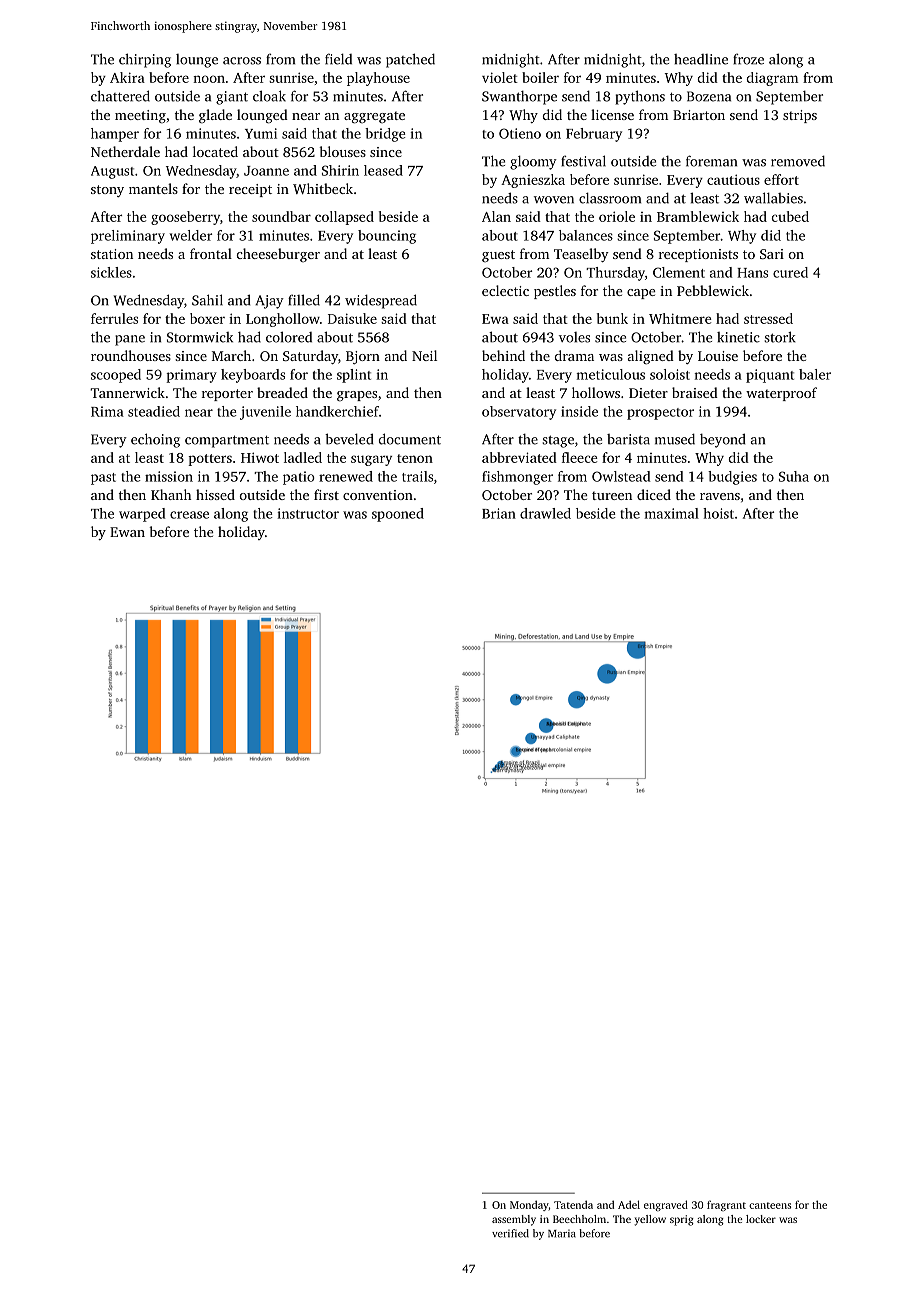 The width and height of the screenshot is (924, 1308). What do you see at coordinates (385, 135) in the screenshot?
I see `bridge` at bounding box center [385, 135].
